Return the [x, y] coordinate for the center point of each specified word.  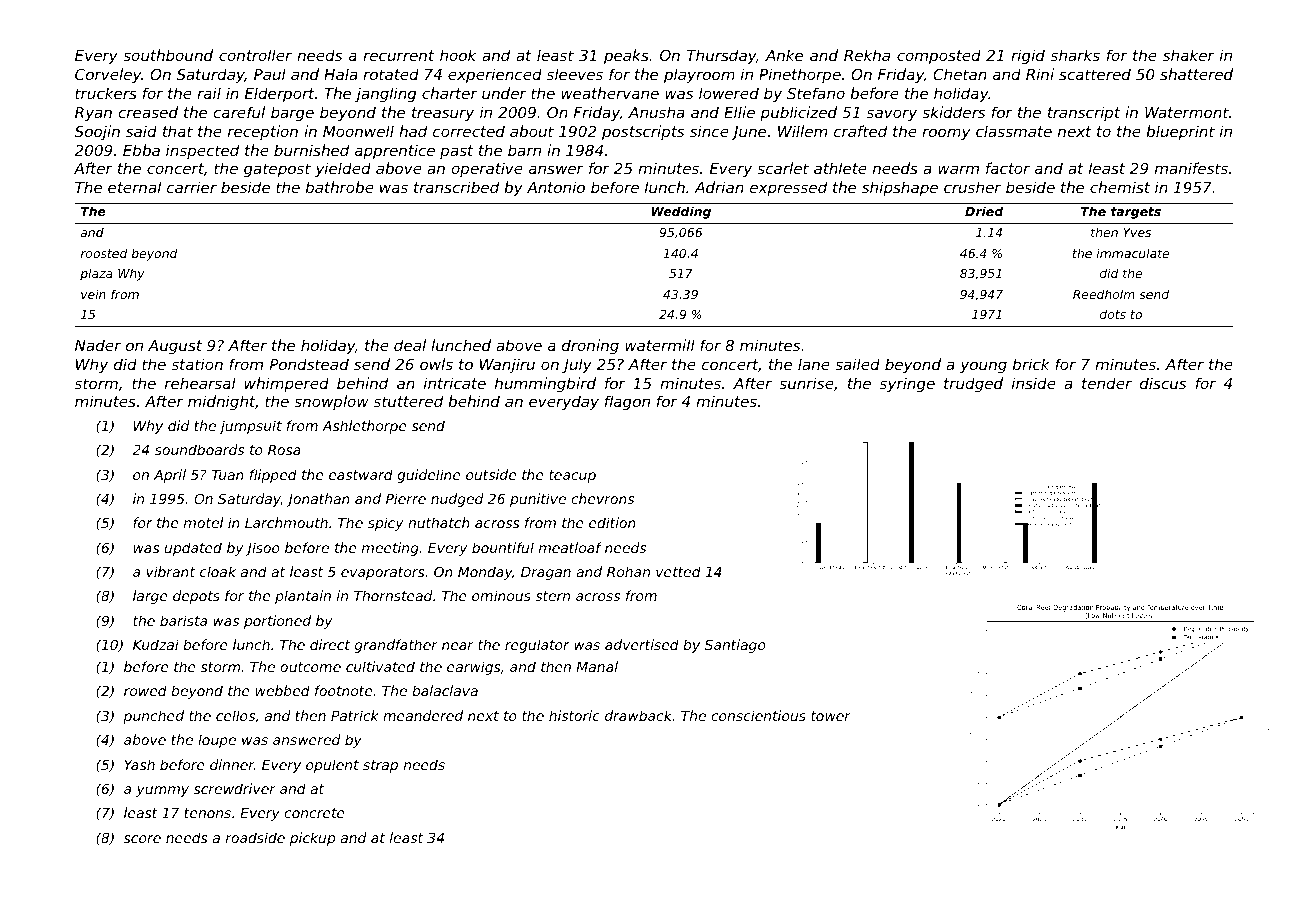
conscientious [758, 715]
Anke [784, 55]
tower [831, 716]
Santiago [735, 646]
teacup [572, 476]
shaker [1189, 55]
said [141, 131]
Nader [98, 345]
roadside [255, 837]
